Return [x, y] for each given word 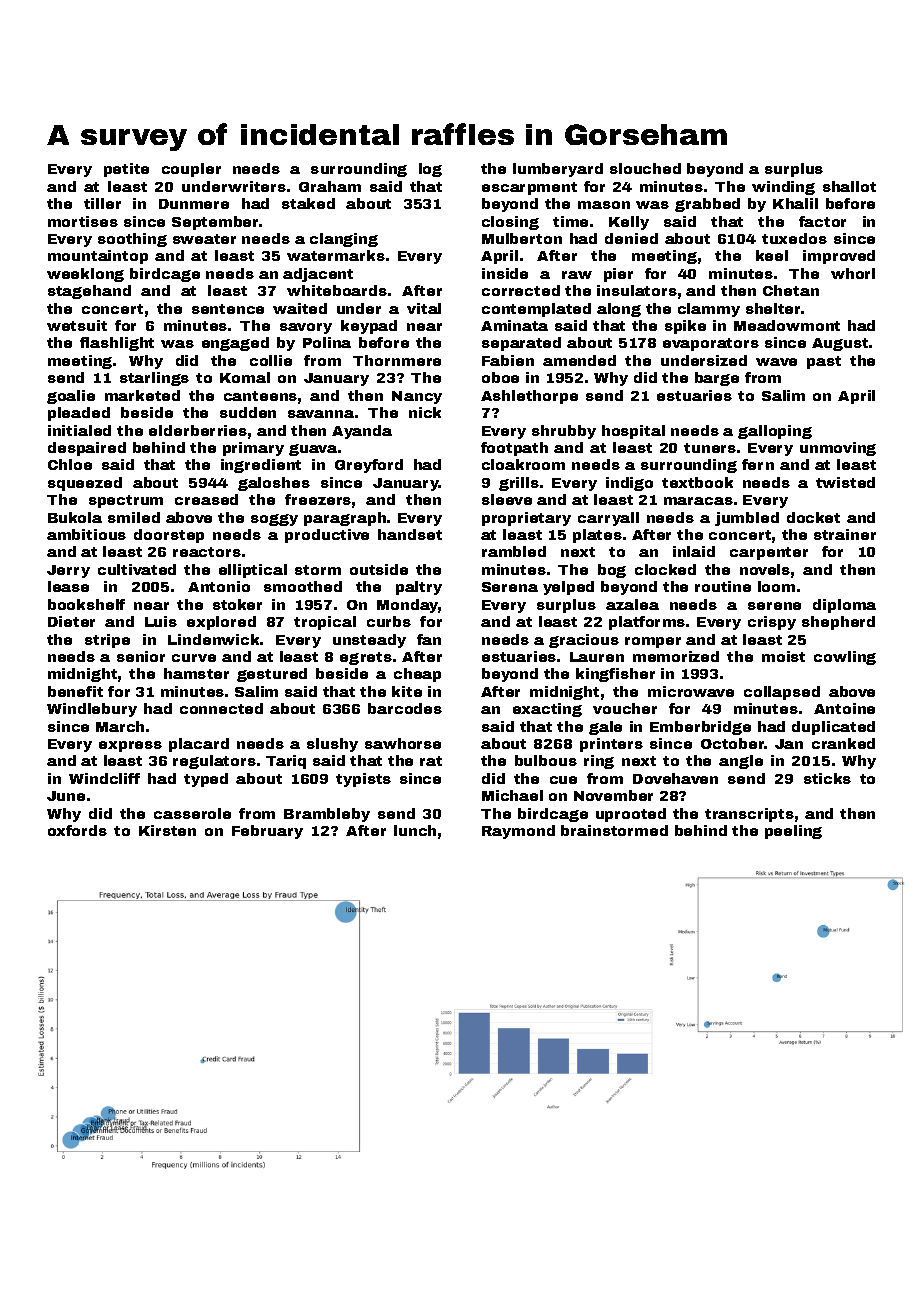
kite [407, 691]
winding [783, 188]
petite [126, 170]
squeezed [85, 484]
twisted [845, 482]
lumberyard [558, 170]
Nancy [417, 397]
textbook [697, 482]
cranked [843, 743]
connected [221, 708]
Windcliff [104, 778]
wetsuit [77, 325]
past [824, 362]
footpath [514, 449]
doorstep [169, 536]
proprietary [526, 519]
